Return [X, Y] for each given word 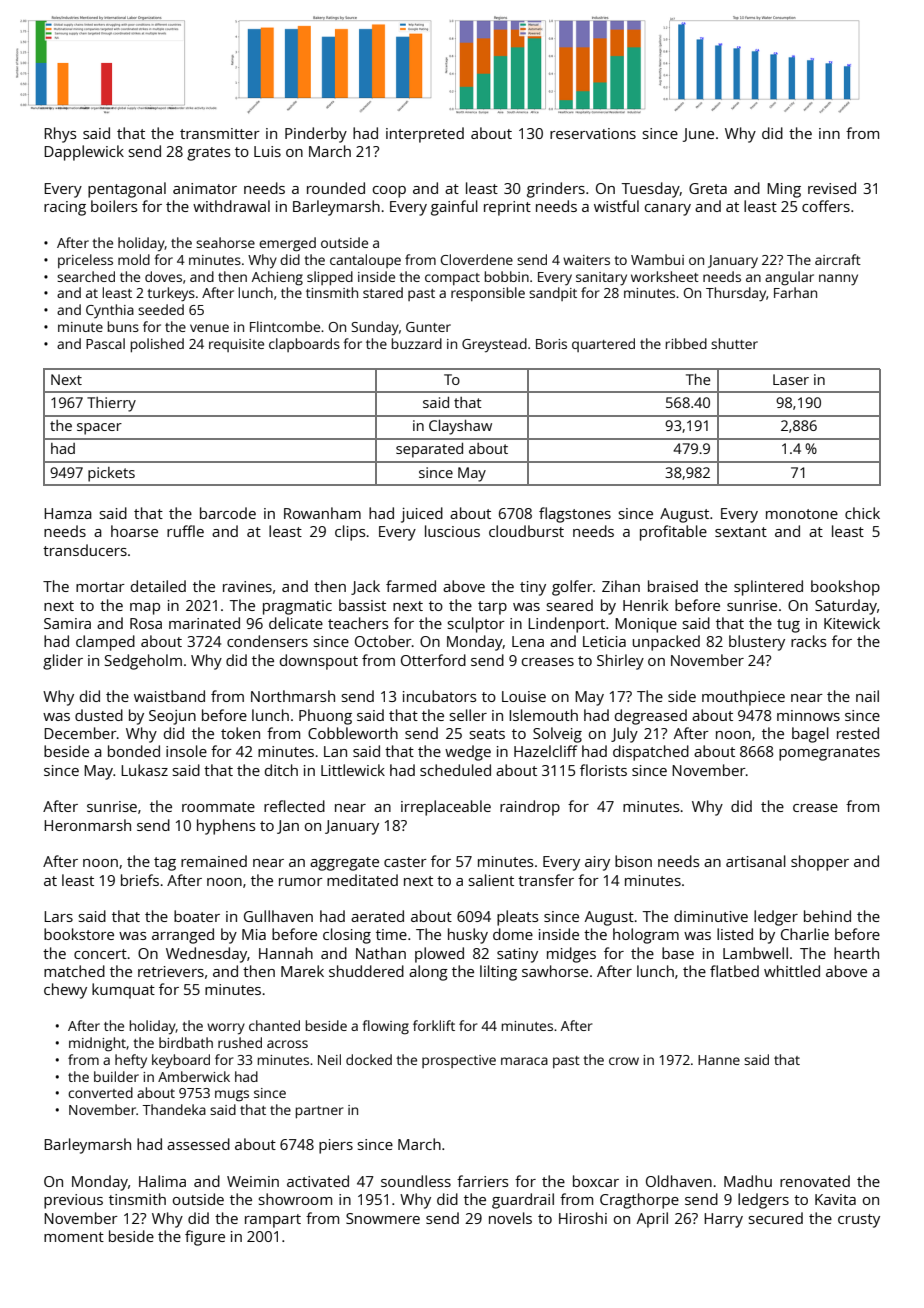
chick [862, 513]
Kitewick [852, 623]
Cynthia [110, 311]
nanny [838, 280]
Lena [528, 641]
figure [205, 1238]
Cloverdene [477, 259]
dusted [99, 715]
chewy [65, 991]
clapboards [304, 345]
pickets [111, 474]
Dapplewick [84, 153]
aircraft [838, 259]
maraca [524, 1061]
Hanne [719, 1060]
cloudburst [526, 531]
